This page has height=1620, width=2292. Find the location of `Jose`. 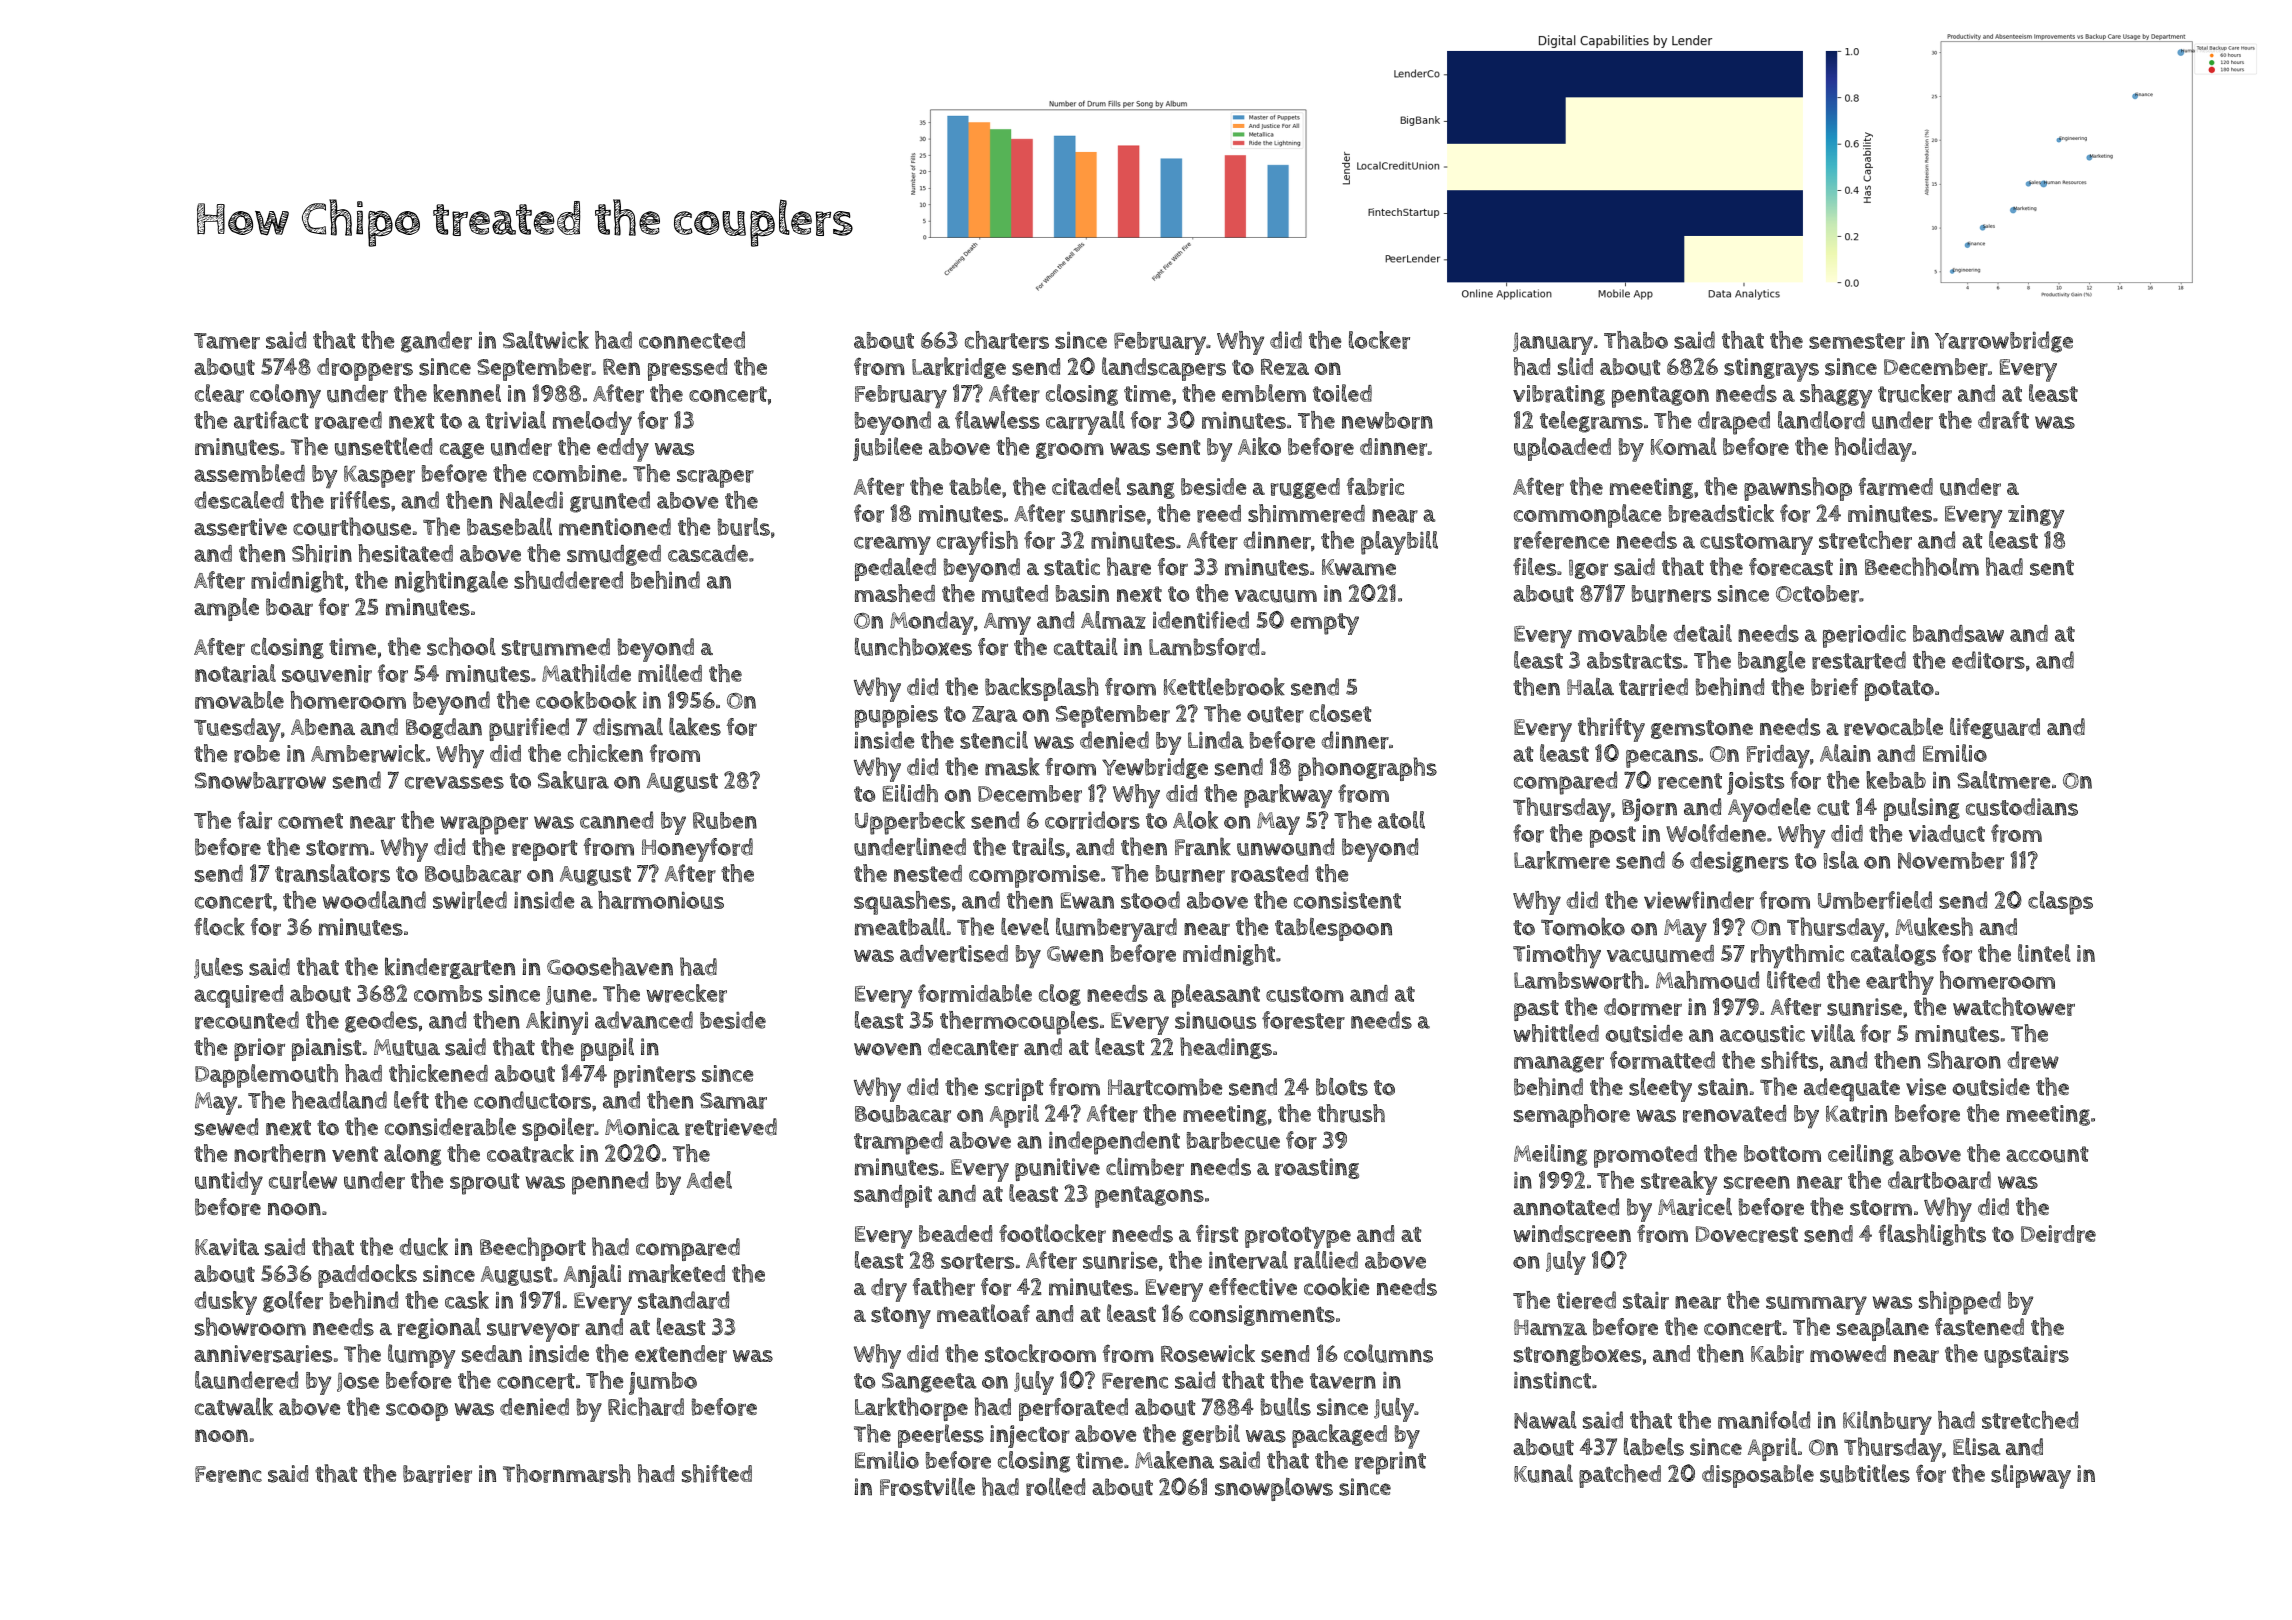

Jose is located at coordinates (358, 1382).
